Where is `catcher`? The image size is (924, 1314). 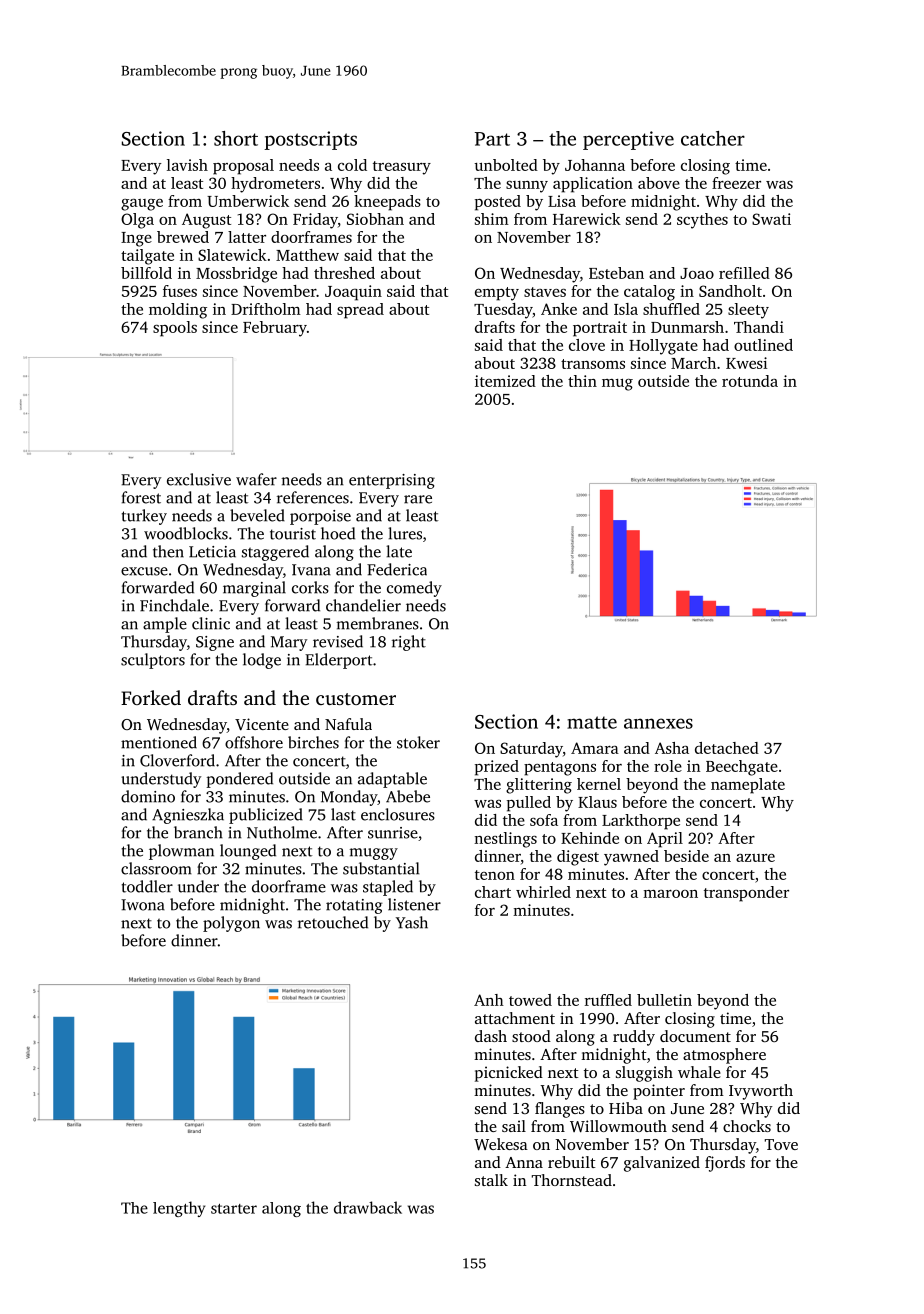
catcher is located at coordinates (713, 138).
